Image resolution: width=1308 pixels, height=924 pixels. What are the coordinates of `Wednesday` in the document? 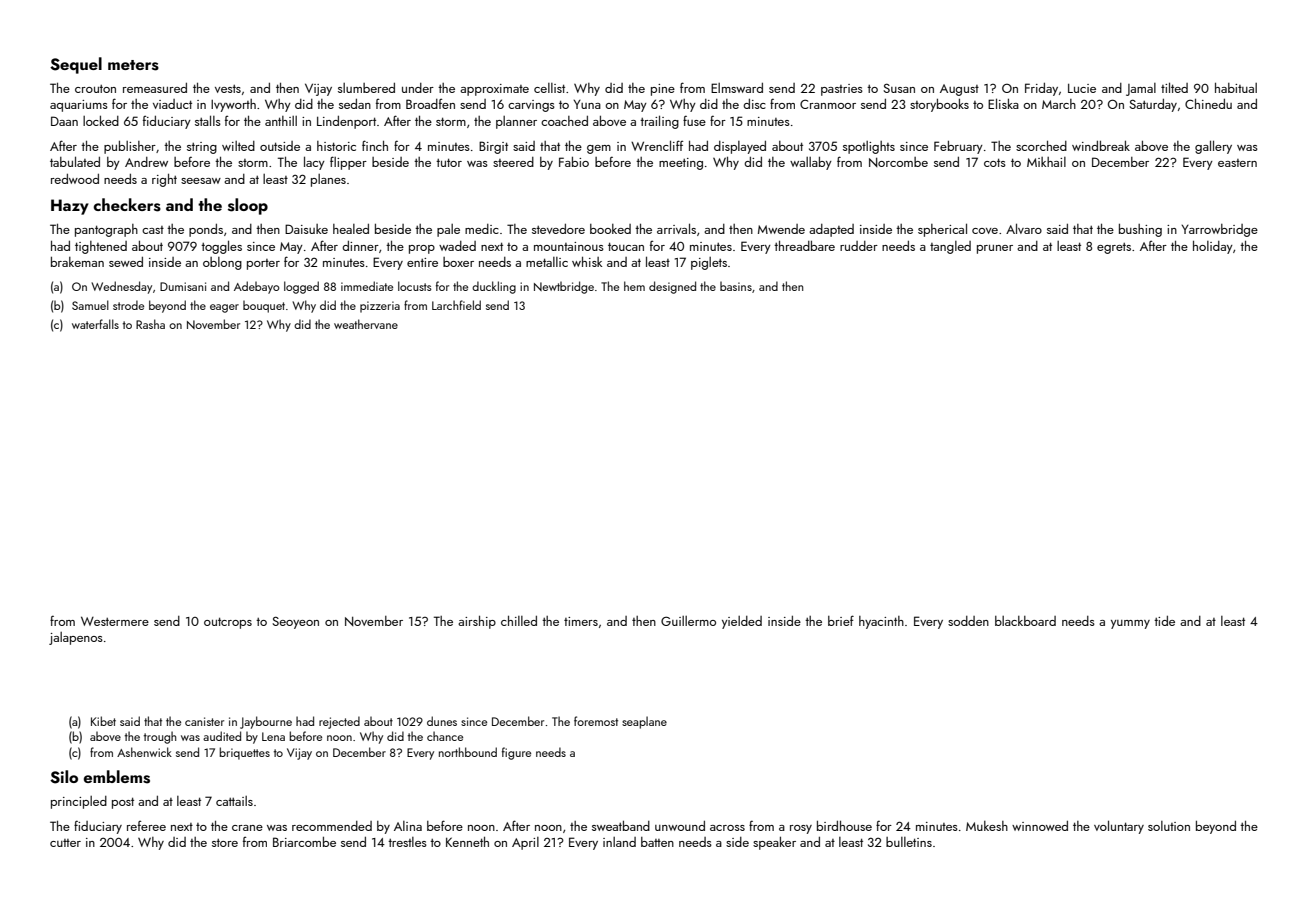 It's located at (121, 287).
